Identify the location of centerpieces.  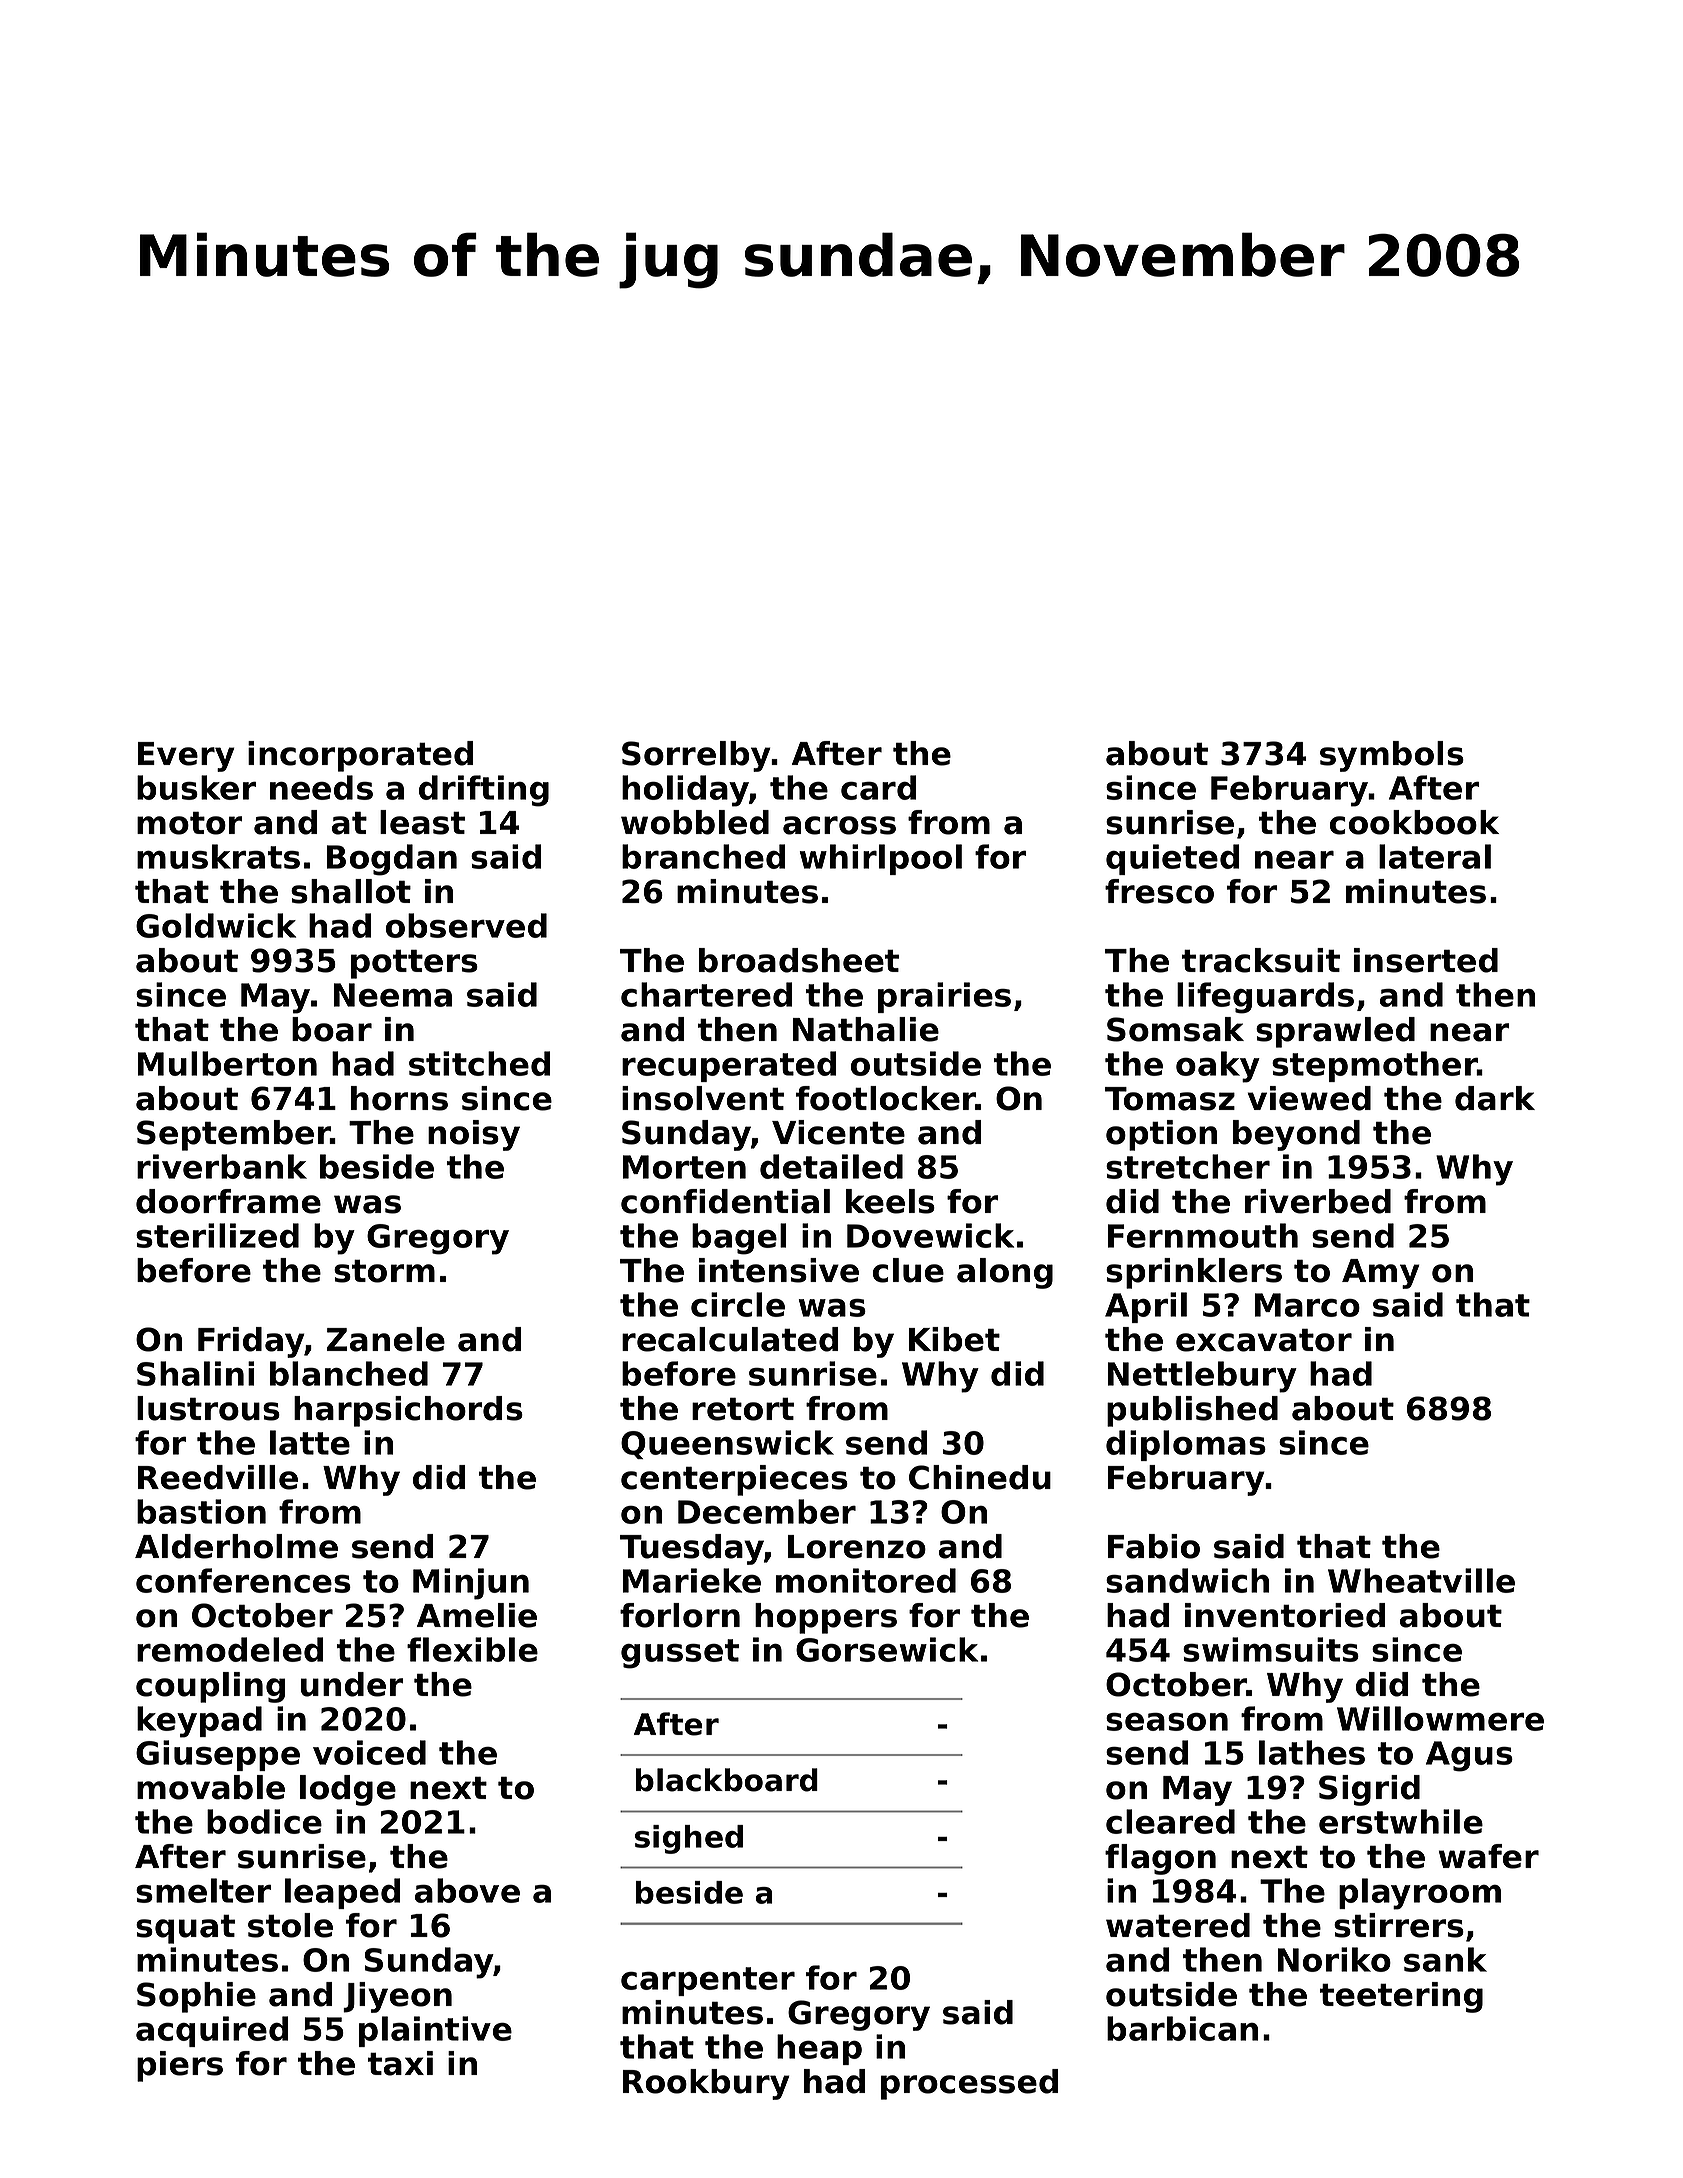
(734, 1480).
